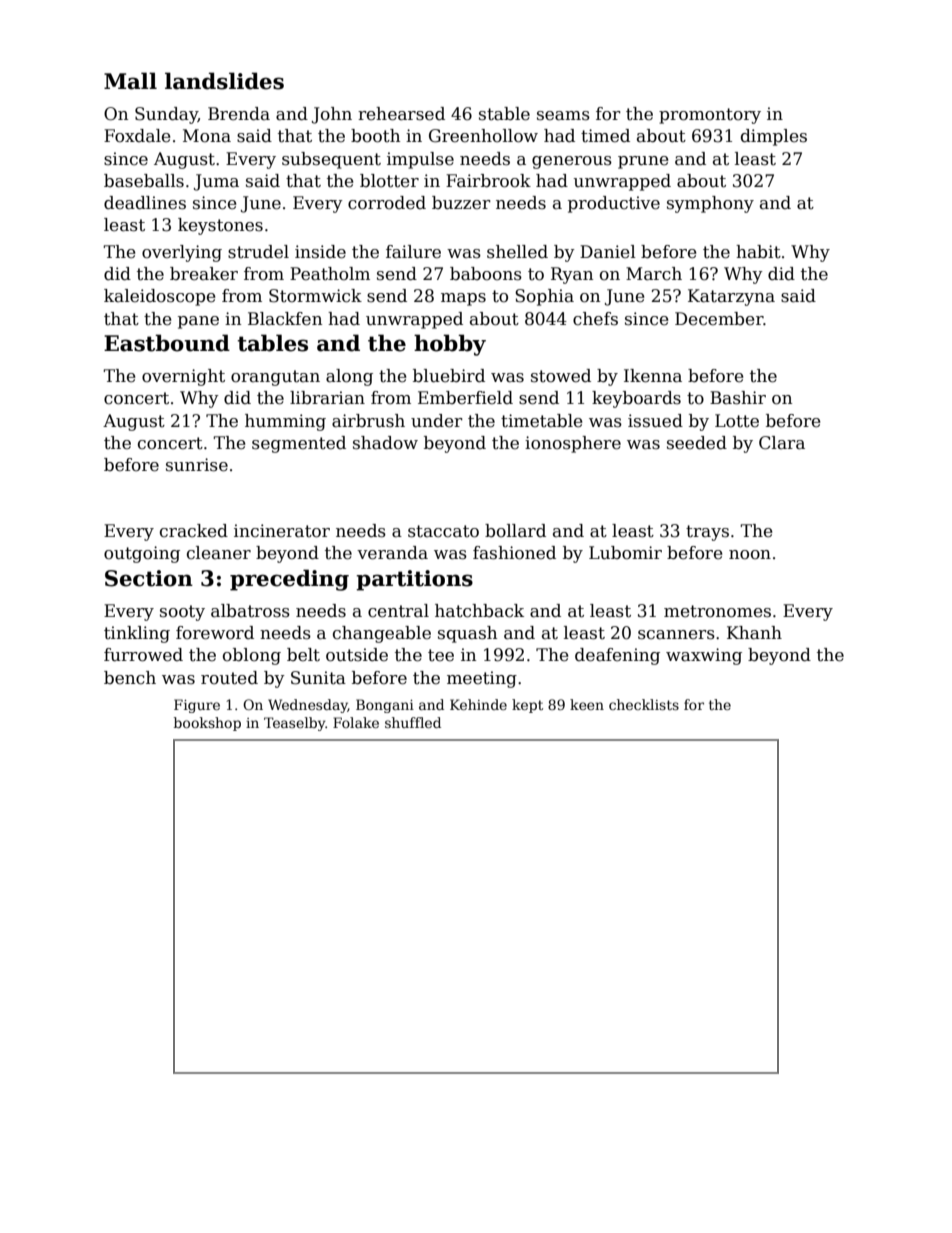  I want to click on stowed, so click(561, 376).
